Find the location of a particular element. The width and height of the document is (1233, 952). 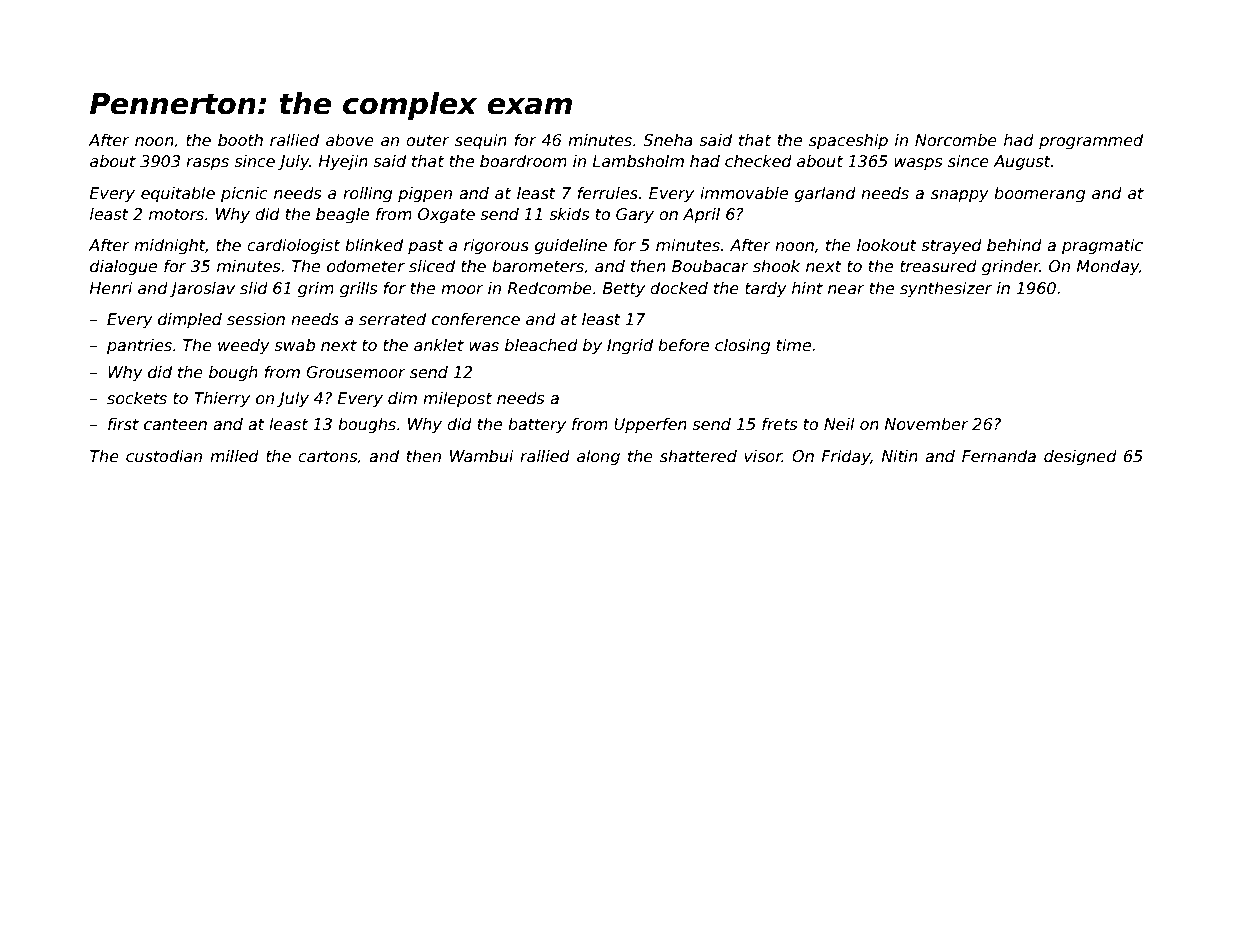

cardiologist is located at coordinates (293, 246).
